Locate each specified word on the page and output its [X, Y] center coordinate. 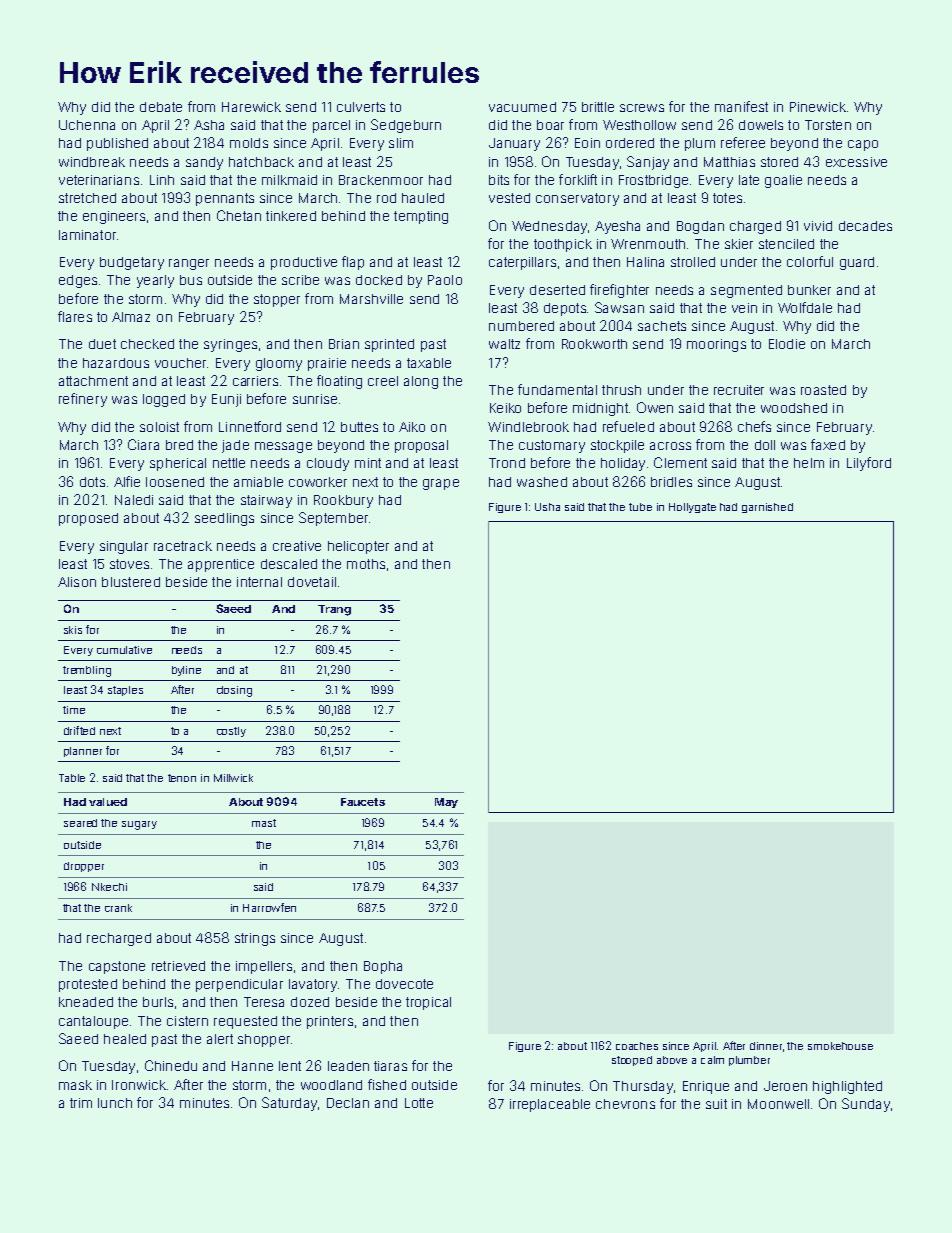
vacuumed [522, 107]
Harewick [251, 107]
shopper [264, 1040]
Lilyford [869, 464]
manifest [741, 106]
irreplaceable [550, 1105]
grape [441, 484]
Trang [334, 610]
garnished [767, 508]
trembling [87, 671]
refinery [83, 400]
